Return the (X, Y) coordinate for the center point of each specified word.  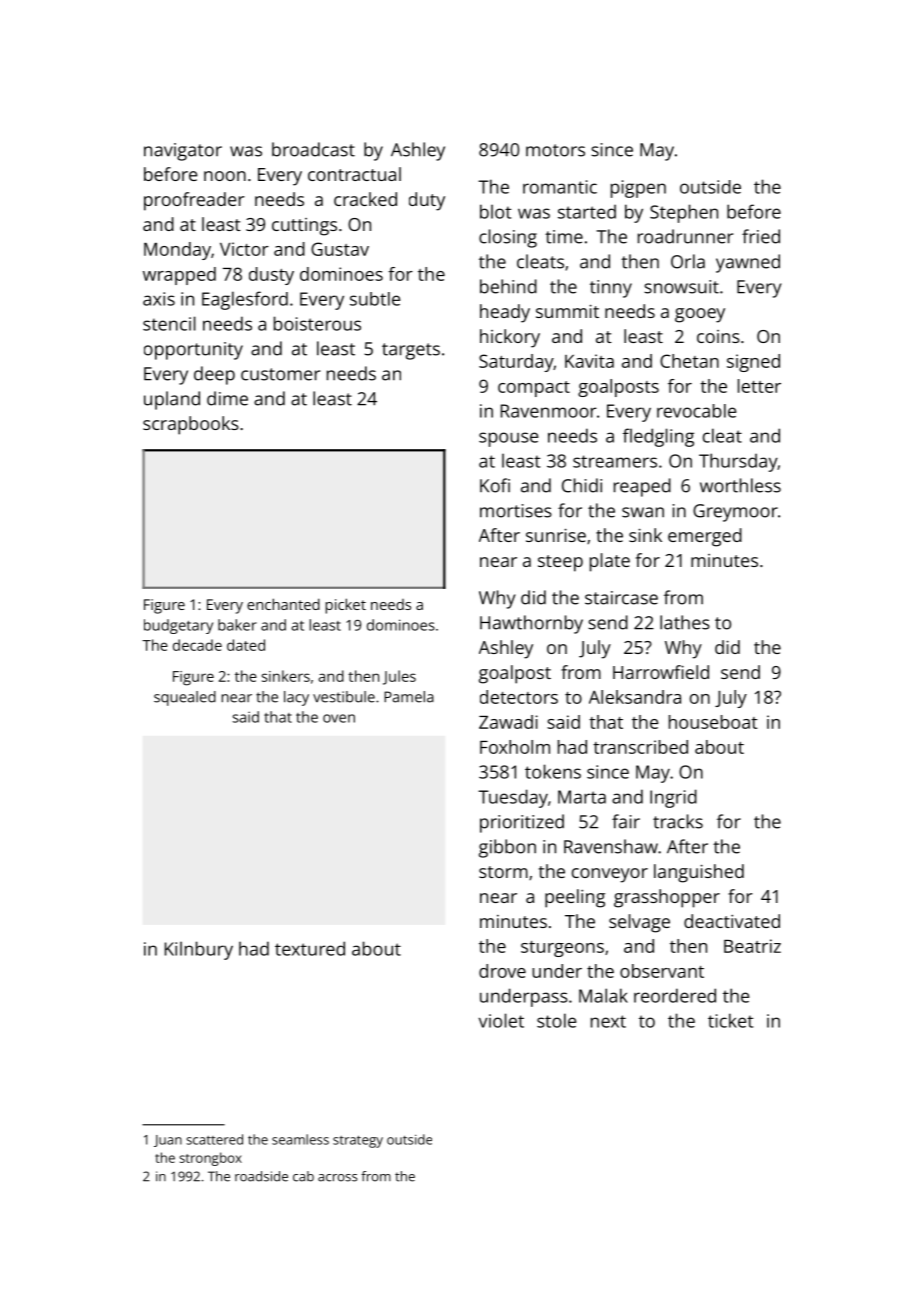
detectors (519, 697)
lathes (685, 622)
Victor (244, 249)
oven (339, 718)
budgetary (178, 626)
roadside (261, 1176)
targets (411, 351)
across (337, 1178)
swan (643, 512)
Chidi (582, 485)
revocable (696, 411)
